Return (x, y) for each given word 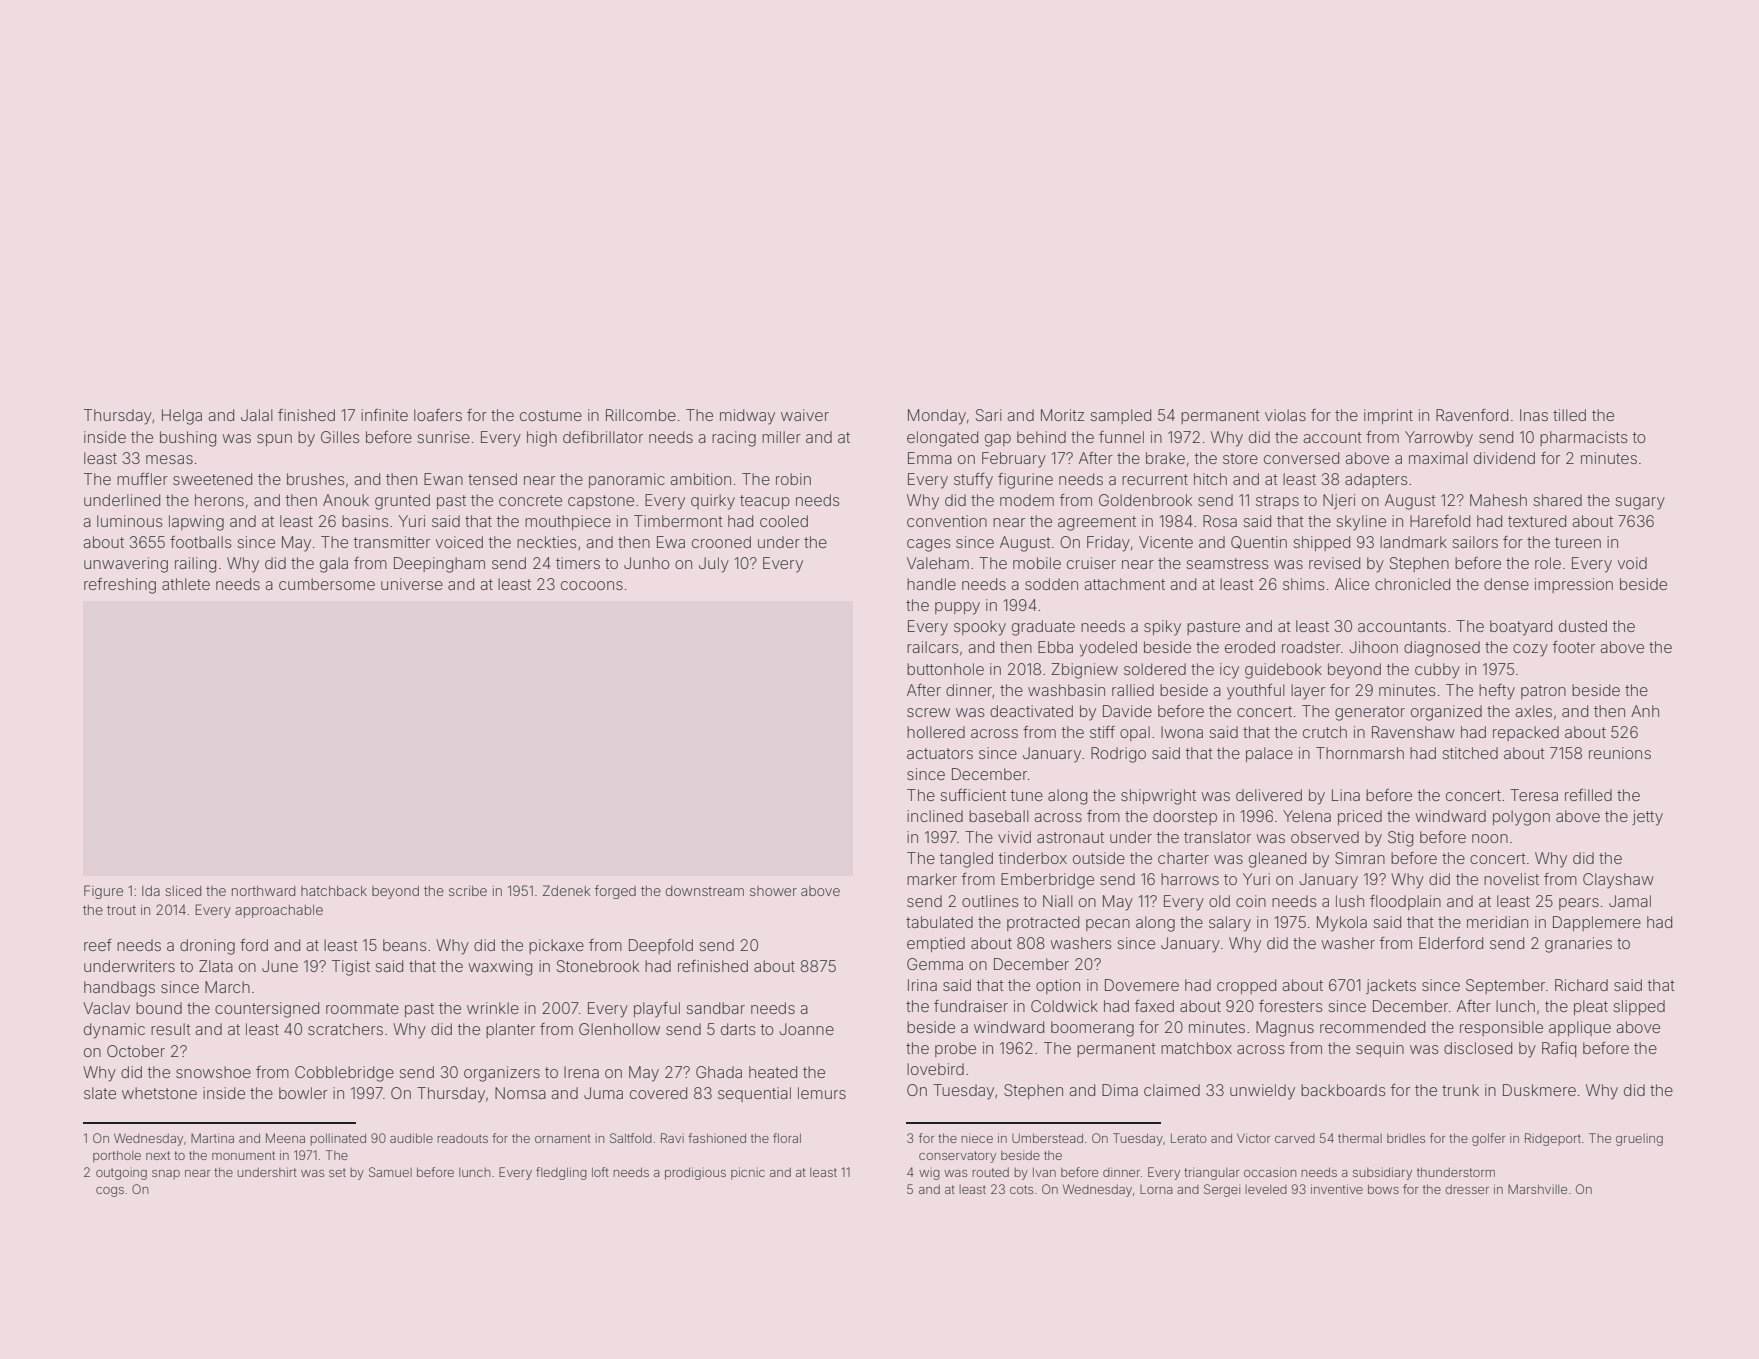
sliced (183, 891)
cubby (1437, 671)
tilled (1569, 415)
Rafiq (1559, 1049)
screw (928, 712)
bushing (188, 439)
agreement (1097, 523)
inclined (935, 816)
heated (773, 1072)
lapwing (196, 523)
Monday (937, 417)
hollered (936, 732)
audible (411, 1138)
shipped (1322, 543)
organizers (502, 1074)
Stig (1400, 839)
